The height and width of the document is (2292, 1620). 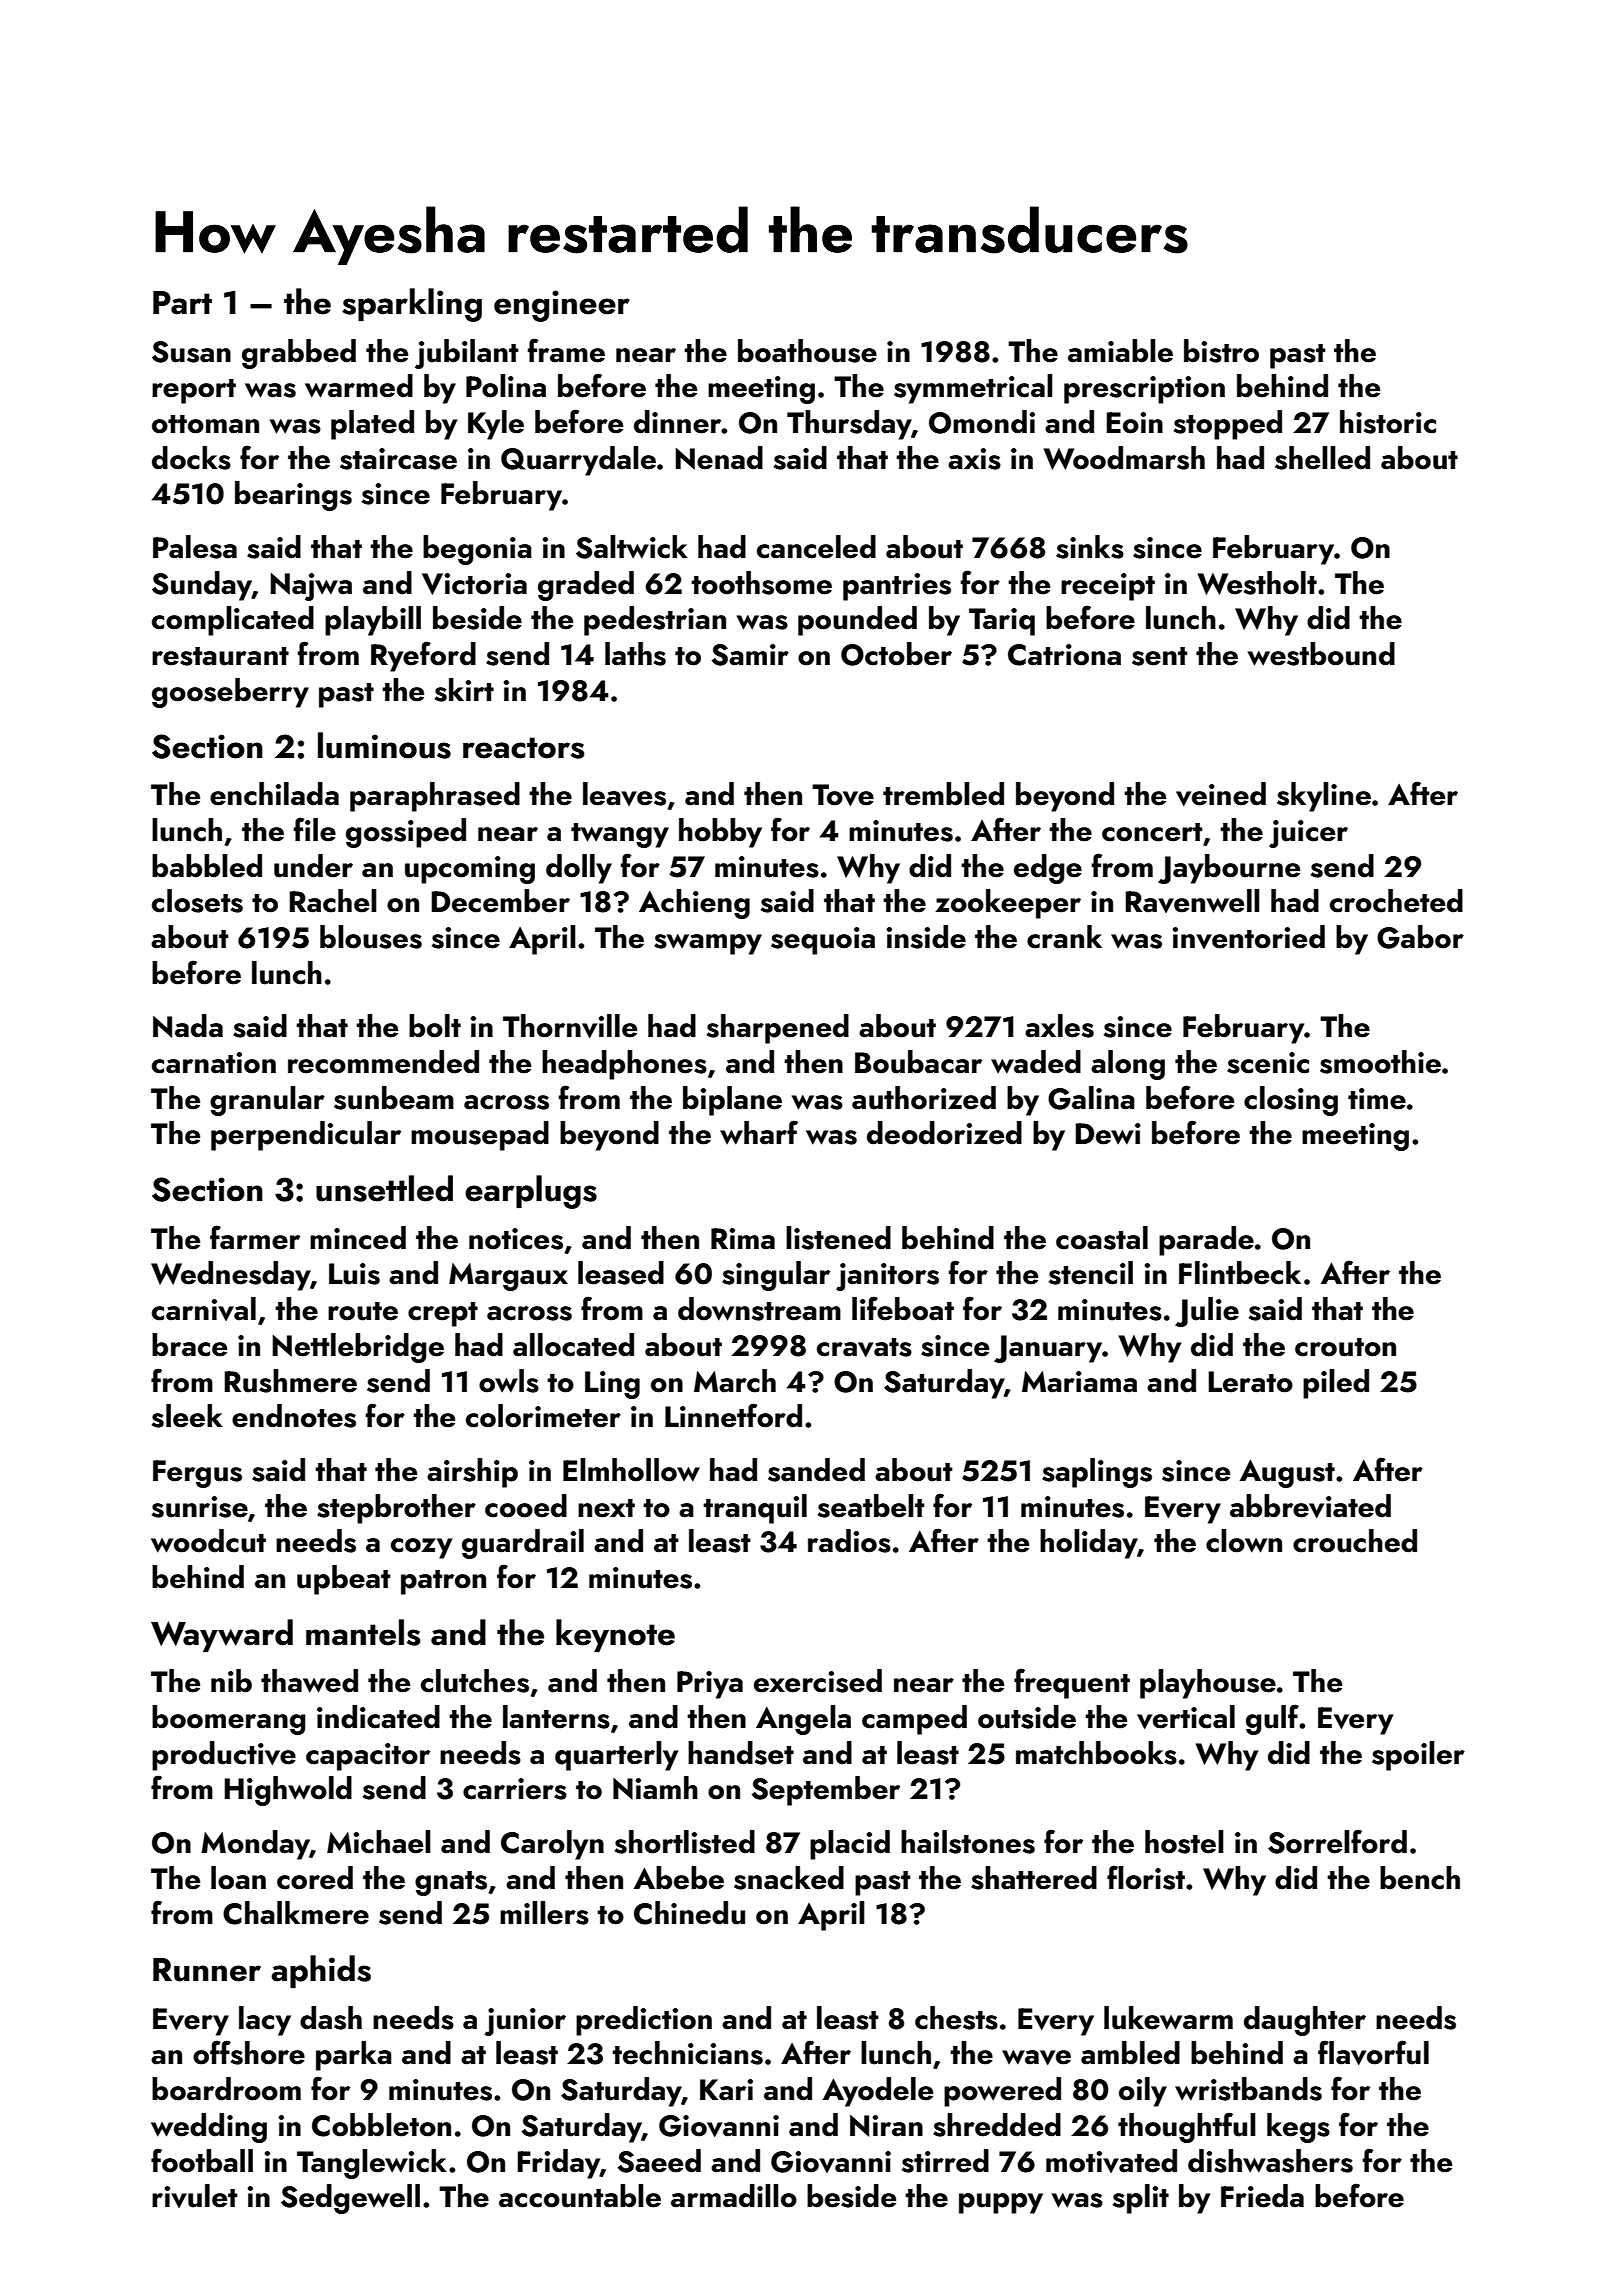 I want to click on rivulet, so click(x=195, y=2196).
